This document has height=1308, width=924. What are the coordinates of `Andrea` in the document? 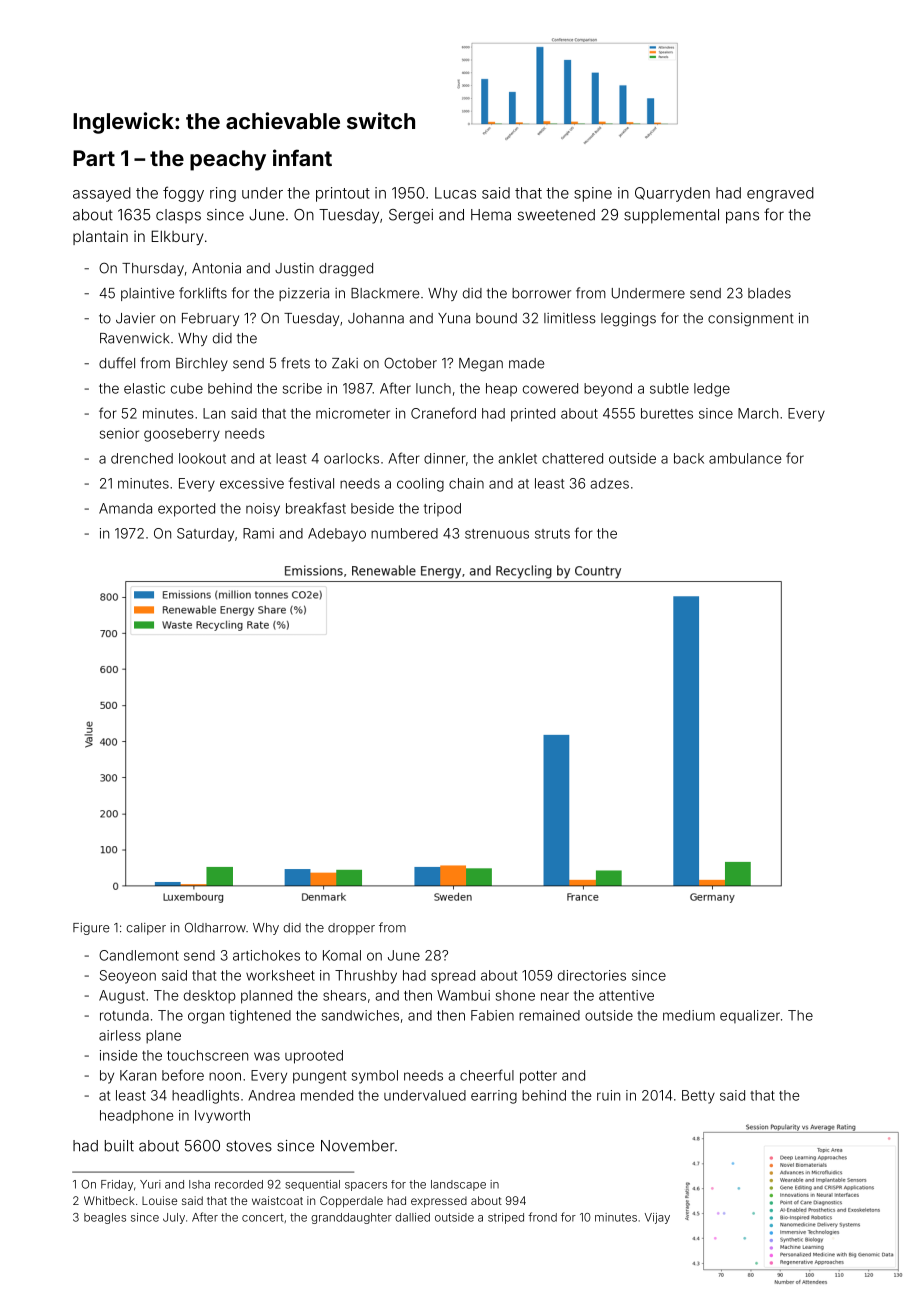 It's located at (271, 1095).
